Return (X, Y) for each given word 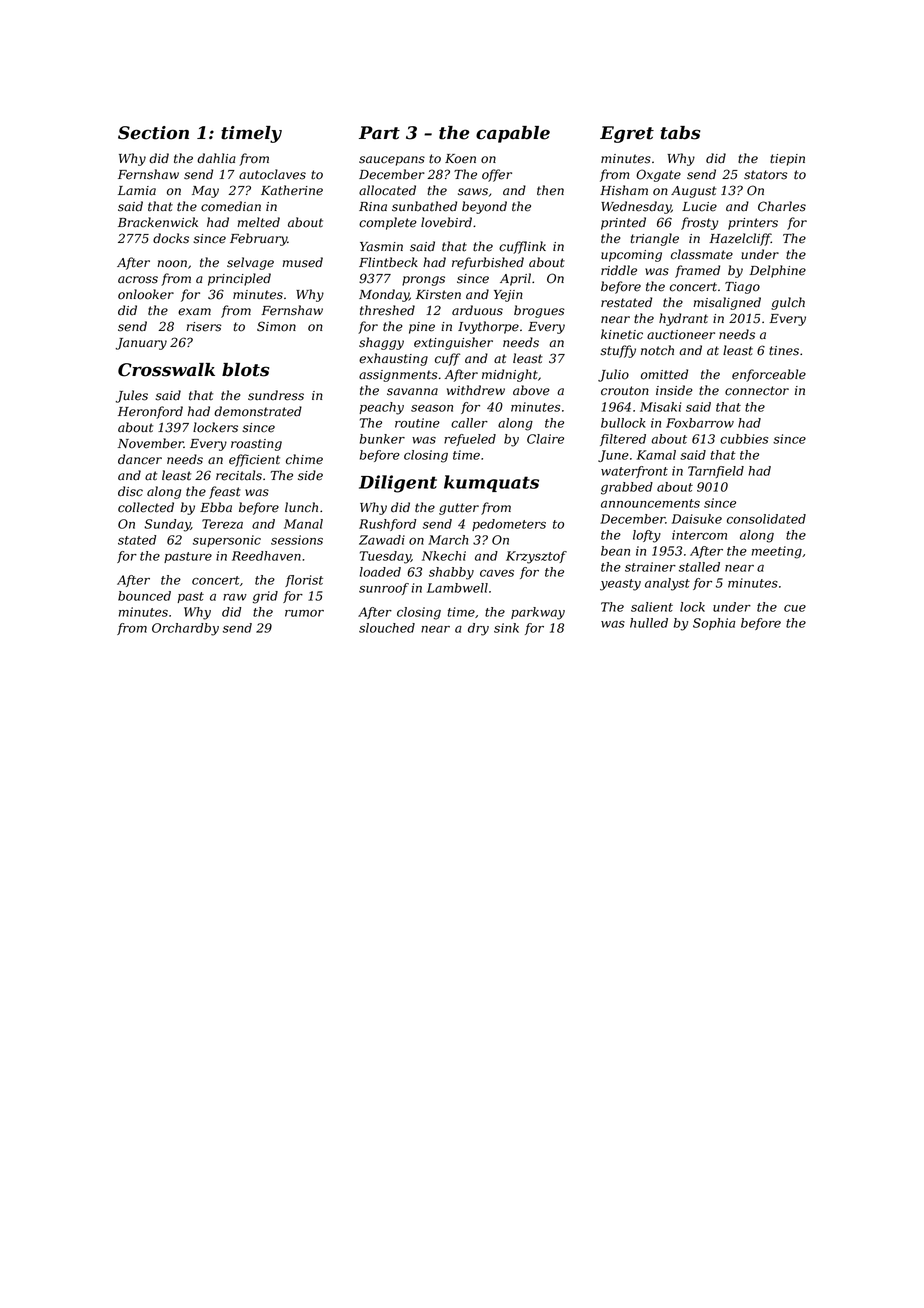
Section (153, 133)
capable (513, 134)
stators (766, 175)
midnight (510, 375)
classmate (702, 254)
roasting (256, 445)
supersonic (227, 541)
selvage (250, 263)
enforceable (769, 375)
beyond (484, 207)
